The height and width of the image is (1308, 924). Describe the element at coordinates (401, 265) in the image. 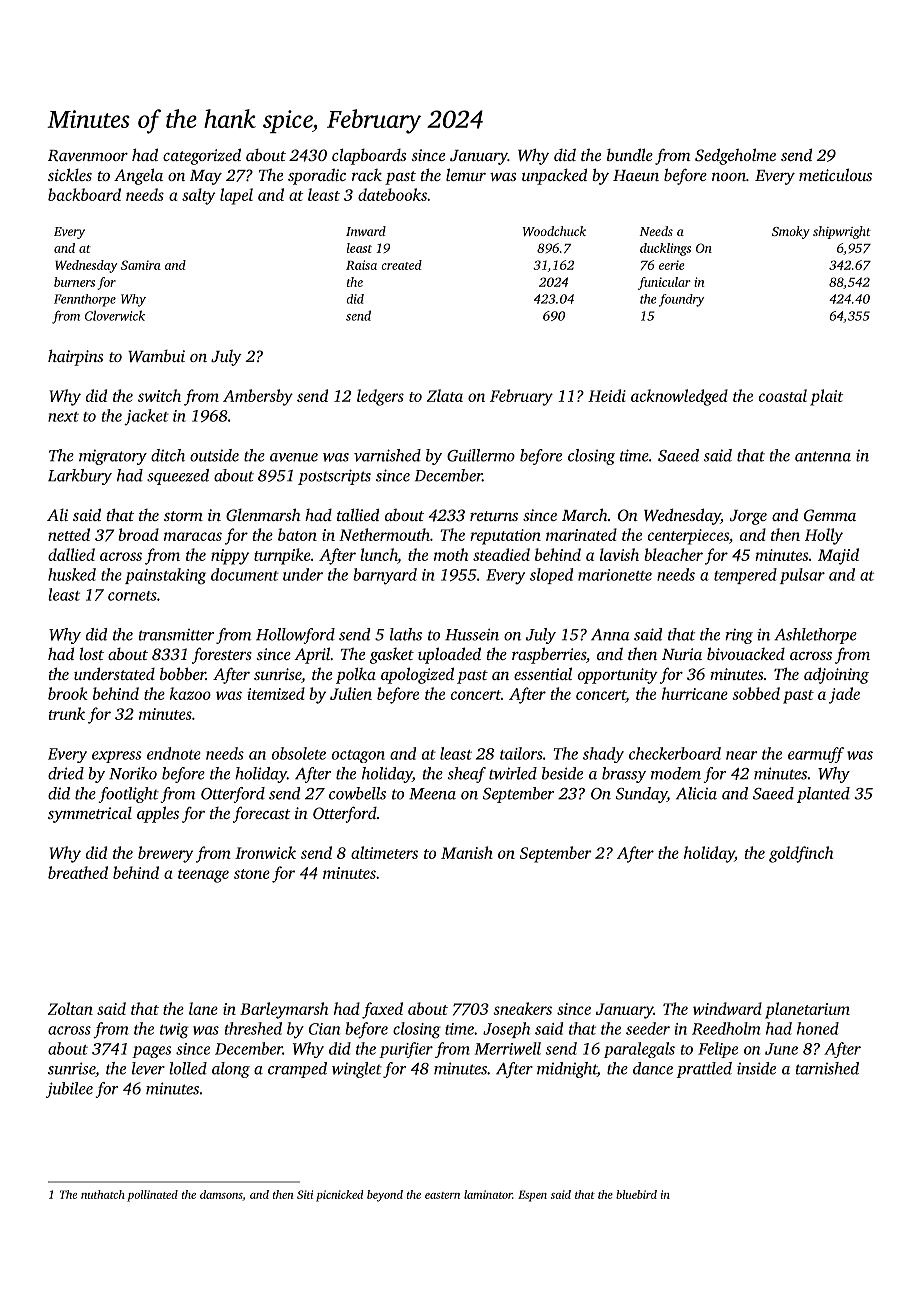

I see `created` at that location.
